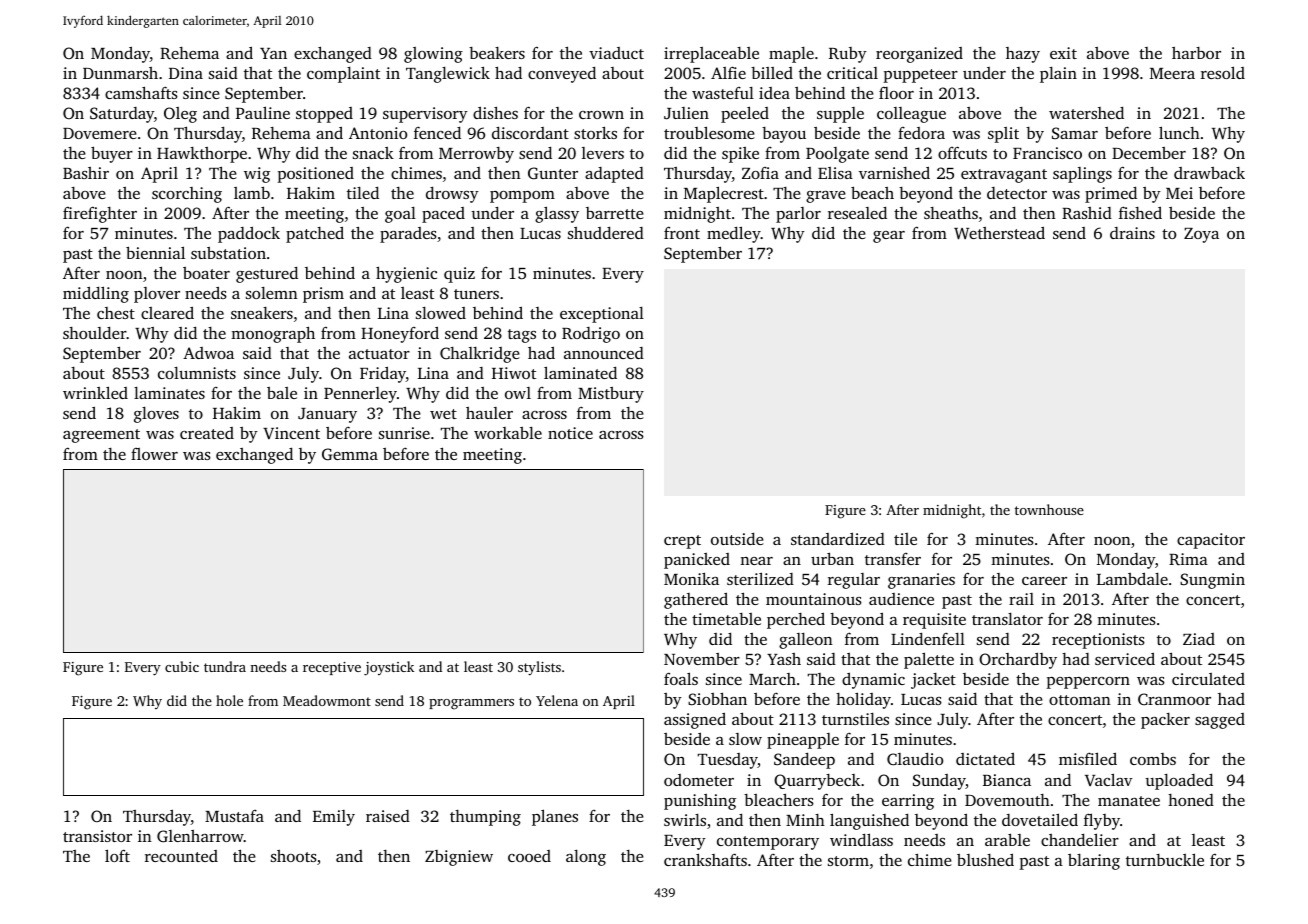 Image resolution: width=1308 pixels, height=924 pixels. What do you see at coordinates (186, 73) in the screenshot?
I see `Dina` at bounding box center [186, 73].
